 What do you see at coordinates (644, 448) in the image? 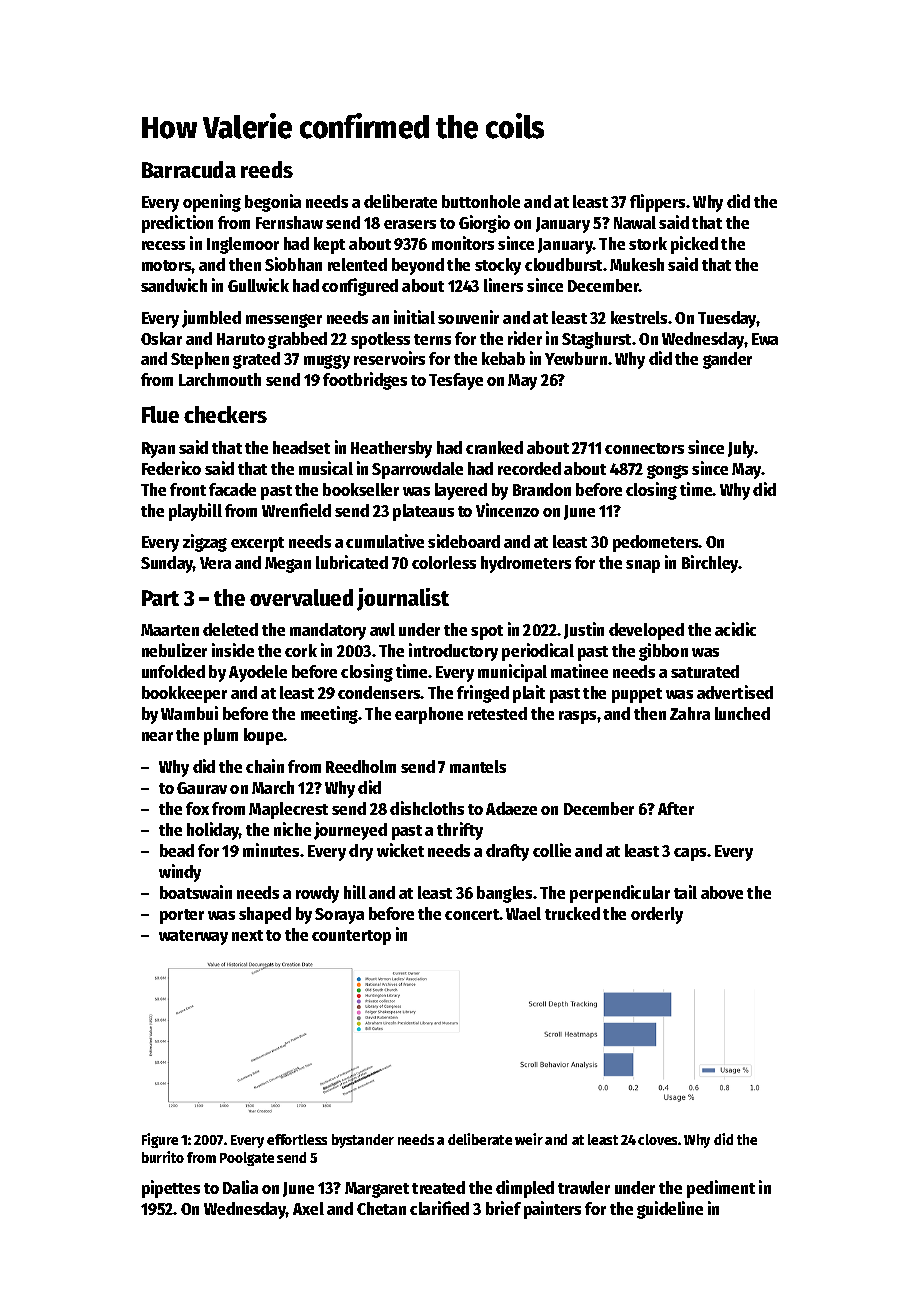
I see `connectors` at bounding box center [644, 448].
